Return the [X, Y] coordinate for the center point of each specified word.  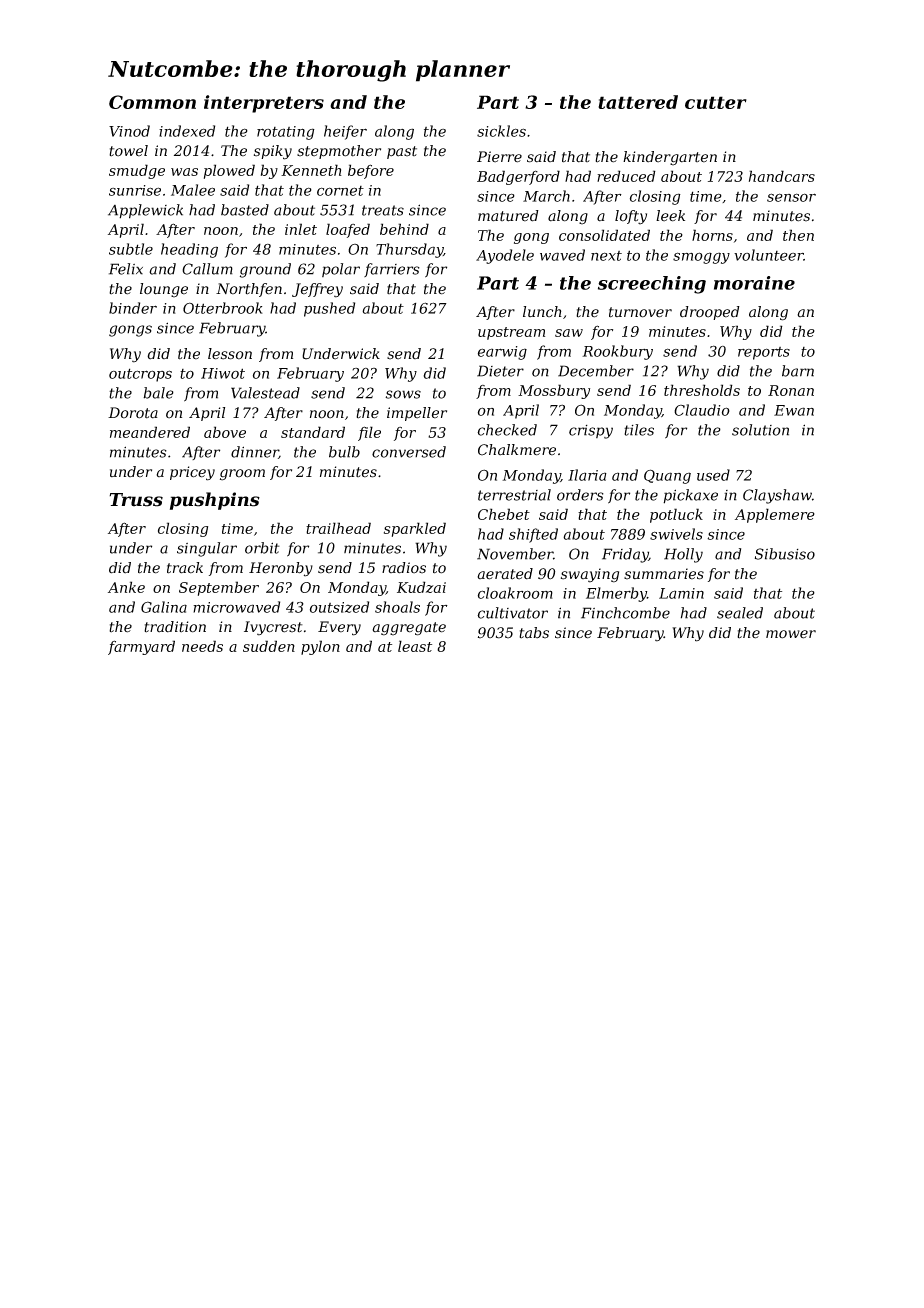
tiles [639, 430]
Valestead [265, 393]
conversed [409, 452]
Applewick [145, 211]
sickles [501, 131]
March [546, 196]
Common [152, 102]
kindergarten [670, 158]
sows [403, 394]
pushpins [215, 501]
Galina [164, 607]
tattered [638, 102]
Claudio [702, 410]
